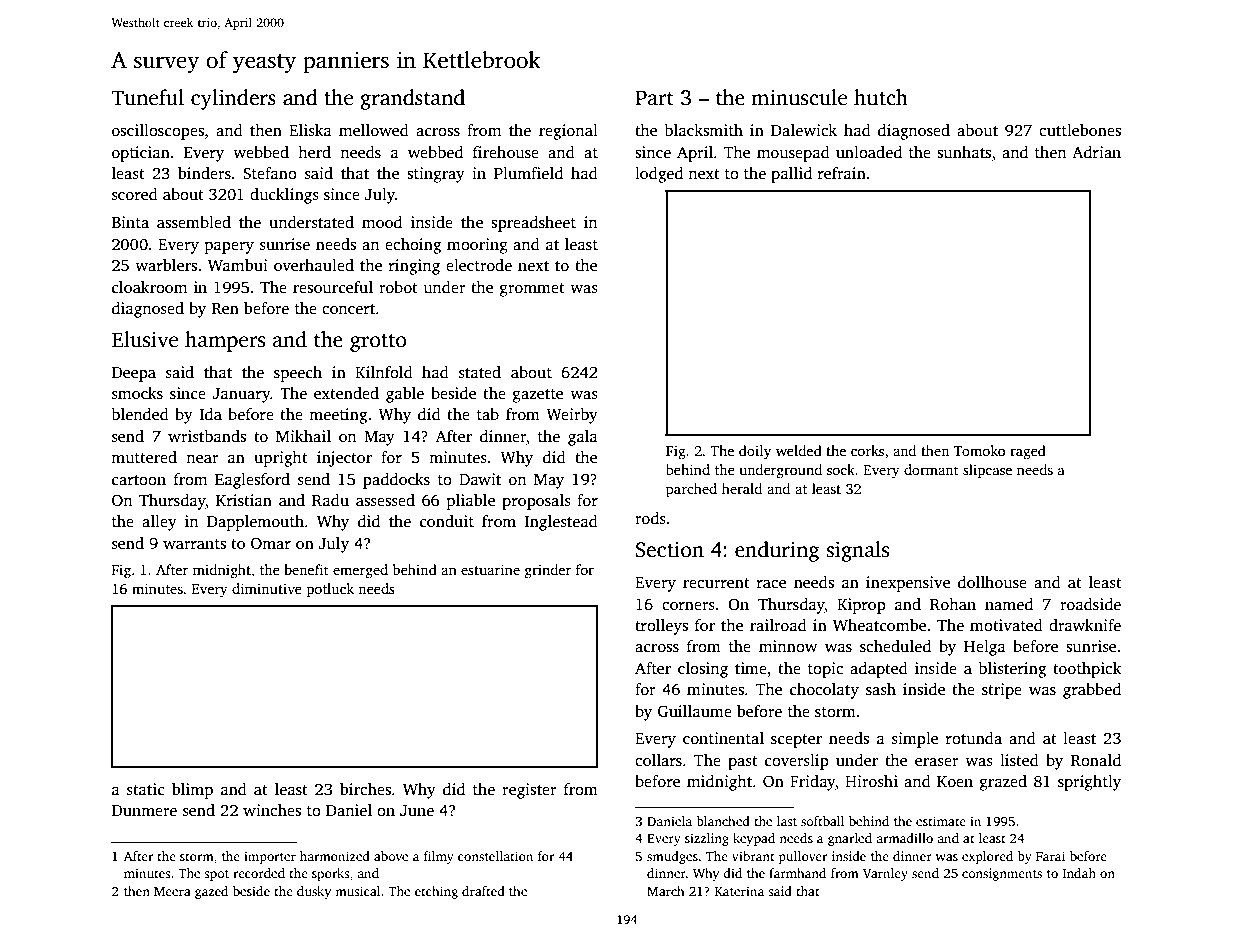  I want to click on diminutive, so click(267, 588).
